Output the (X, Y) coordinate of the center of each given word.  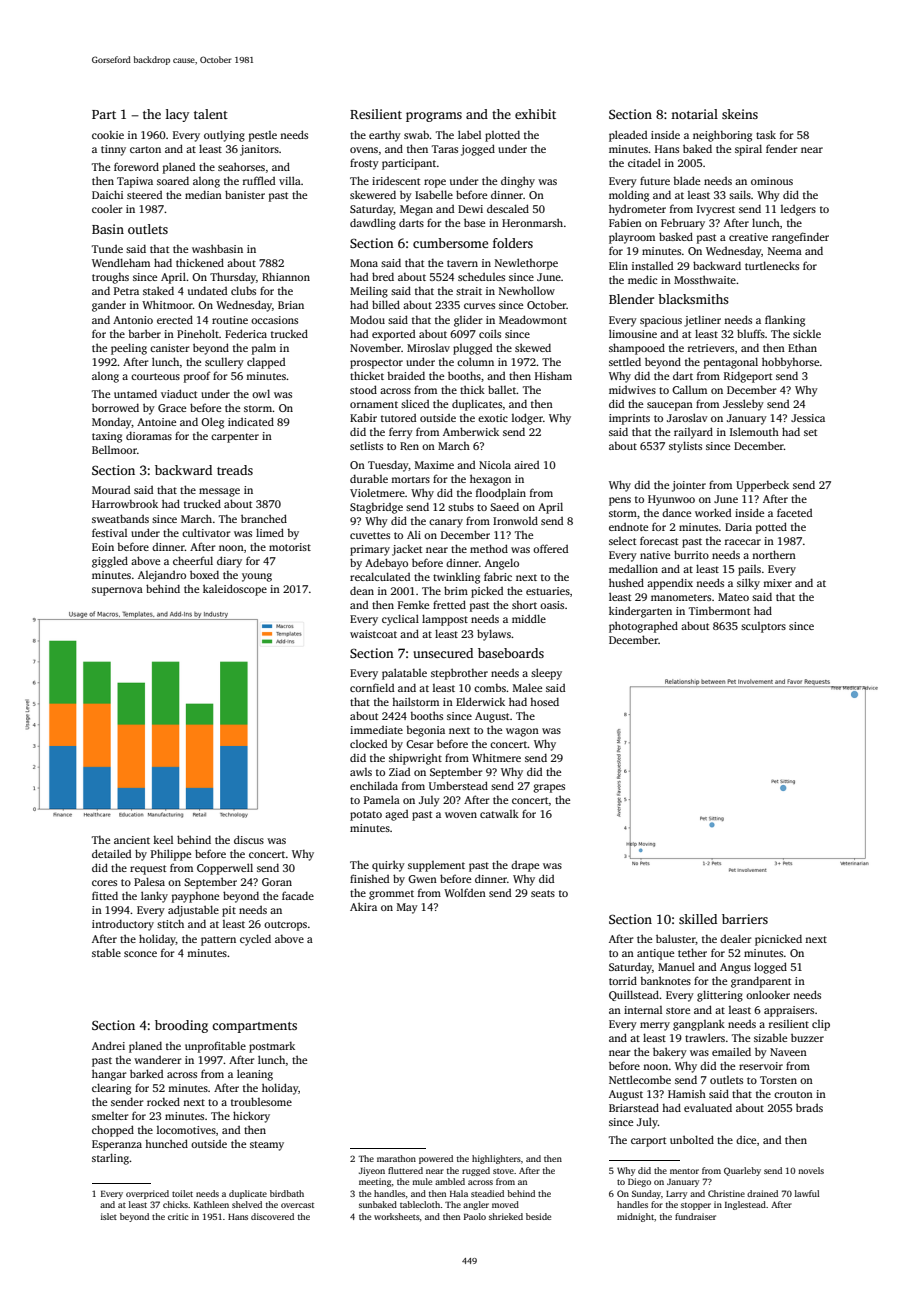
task (766, 134)
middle (529, 618)
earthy (385, 136)
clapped (266, 363)
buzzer (807, 1037)
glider (468, 321)
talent (211, 114)
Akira (363, 906)
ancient (132, 840)
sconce (140, 954)
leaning (255, 1075)
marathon (396, 1158)
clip (821, 1025)
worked (713, 512)
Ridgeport (748, 377)
